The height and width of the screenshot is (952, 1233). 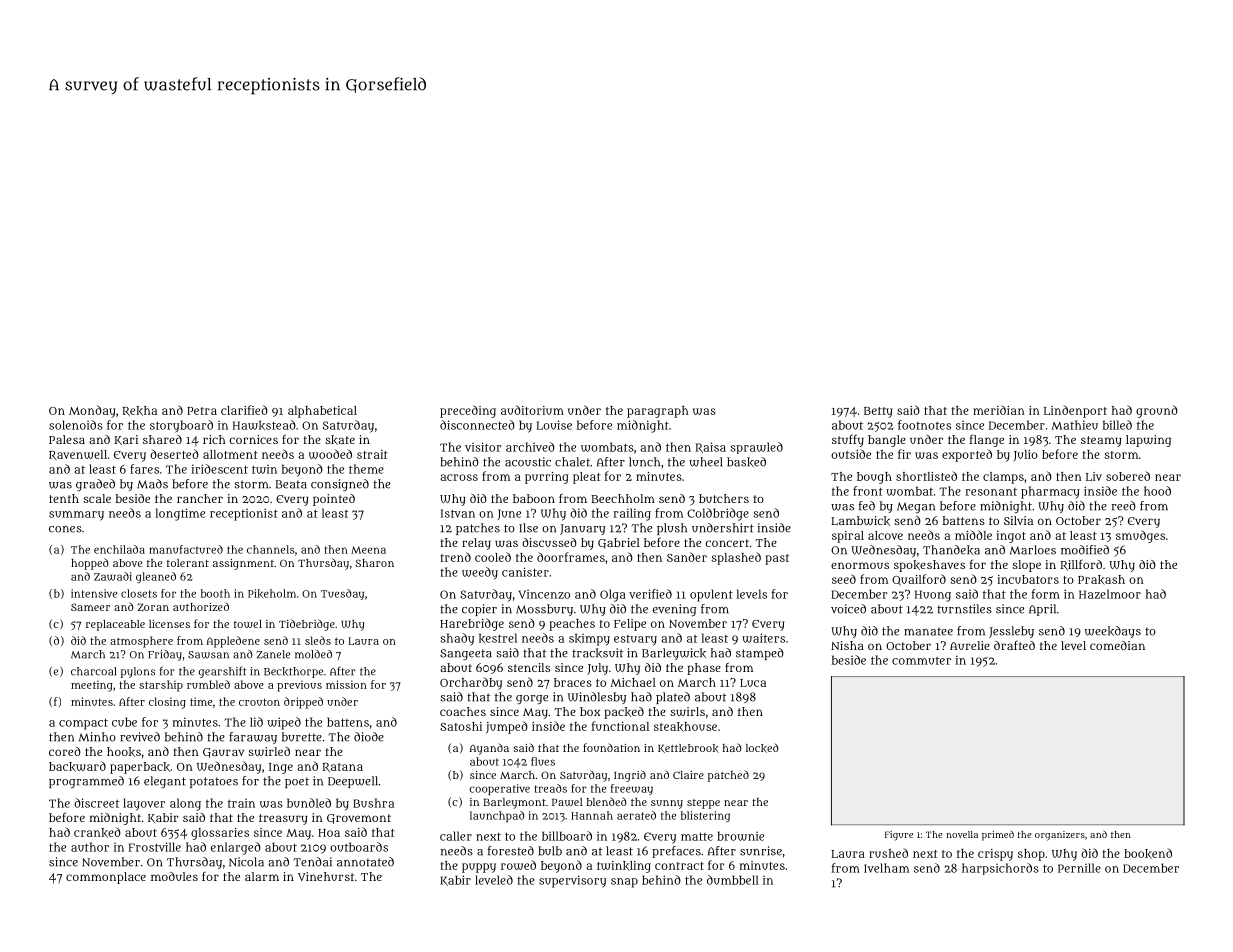 What do you see at coordinates (220, 834) in the screenshot?
I see `glossaries` at bounding box center [220, 834].
